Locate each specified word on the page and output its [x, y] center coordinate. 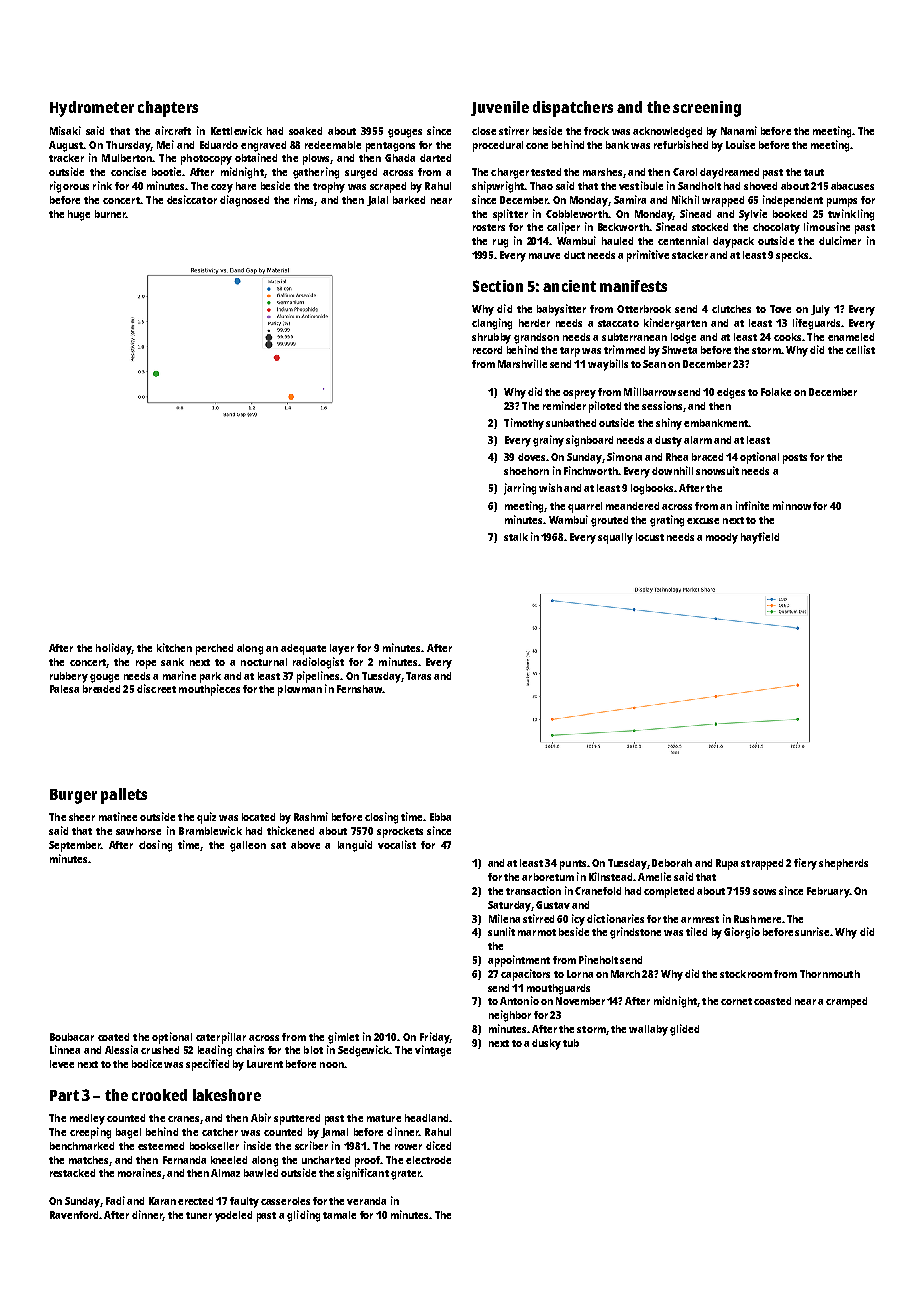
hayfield [760, 538]
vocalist [397, 844]
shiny [669, 424]
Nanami [739, 130]
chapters [168, 109]
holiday [113, 649]
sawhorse [138, 831]
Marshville [522, 363]
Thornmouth [830, 974]
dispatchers [573, 109]
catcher [220, 1132]
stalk [516, 537]
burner [110, 214]
